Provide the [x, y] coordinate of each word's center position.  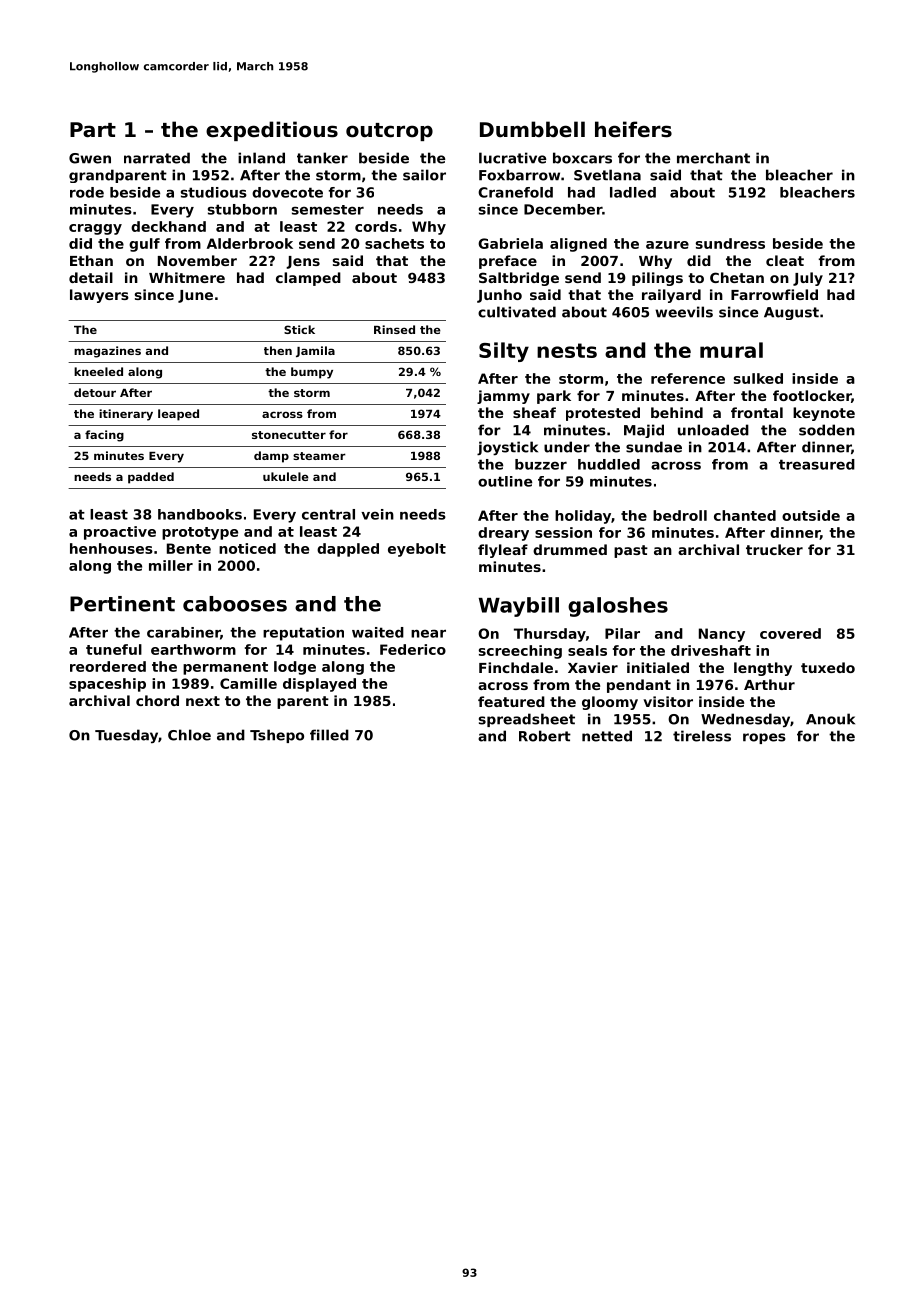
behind [677, 412]
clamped [308, 279]
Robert [545, 736]
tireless [702, 736]
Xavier [593, 667]
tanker [322, 158]
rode [87, 192]
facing [104, 436]
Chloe [189, 735]
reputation [303, 634]
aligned [578, 245]
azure [667, 245]
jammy [503, 397]
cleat [785, 260]
